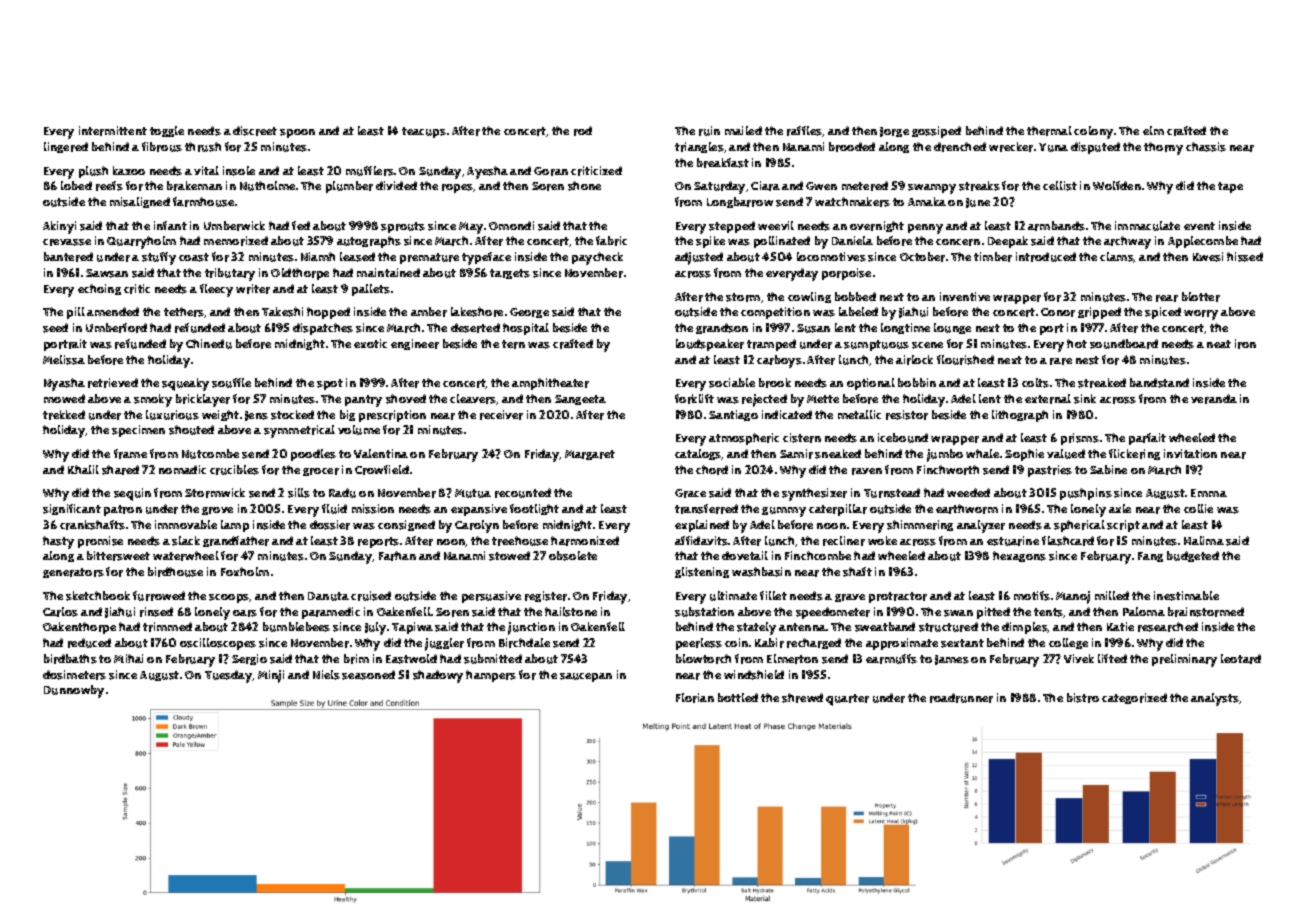 The width and height of the screenshot is (1308, 924). What do you see at coordinates (531, 628) in the screenshot?
I see `junction` at bounding box center [531, 628].
